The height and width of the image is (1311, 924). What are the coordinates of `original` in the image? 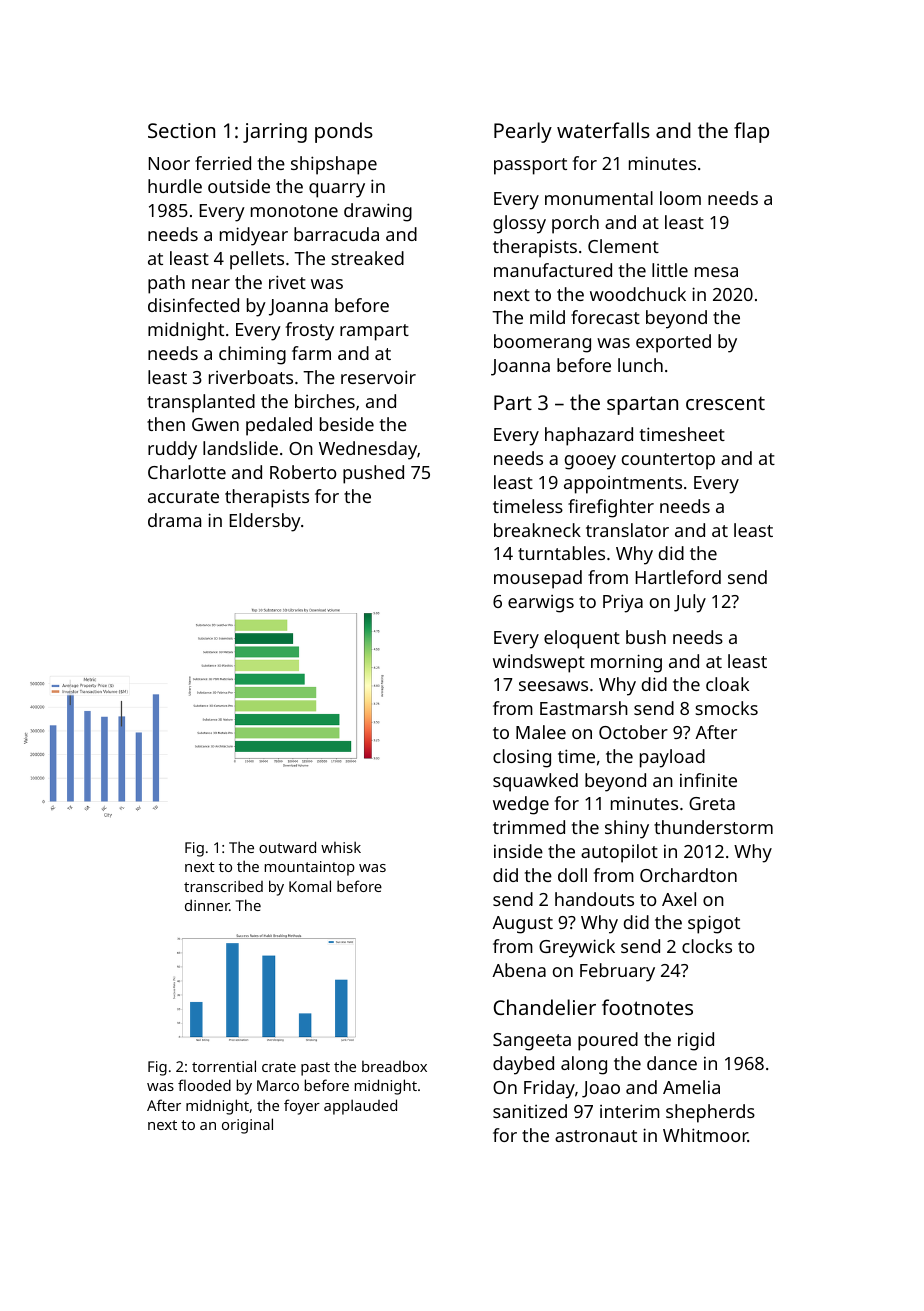 It's located at (247, 1126).
